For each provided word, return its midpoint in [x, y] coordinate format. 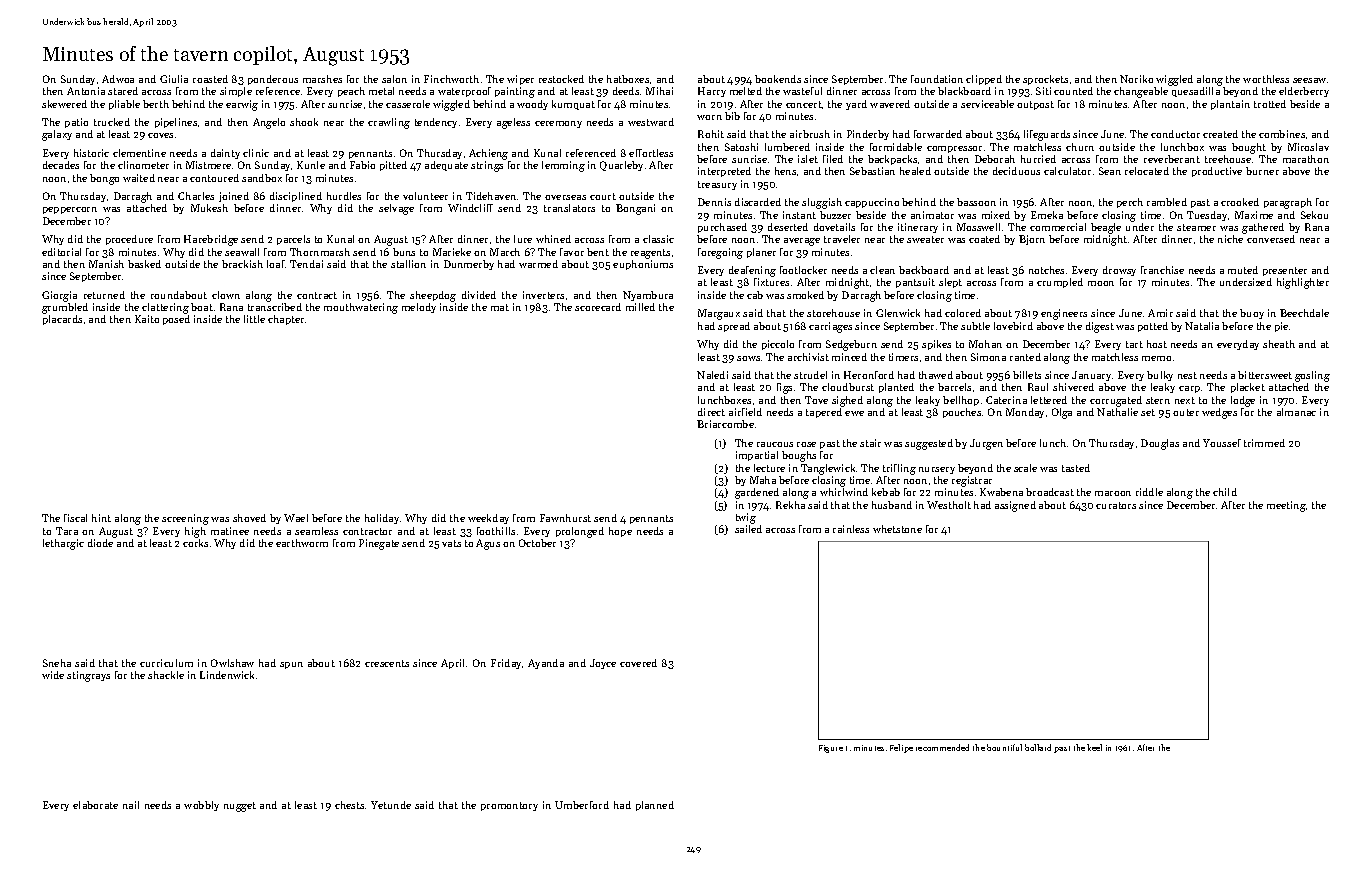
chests [349, 805]
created [1220, 134]
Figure [831, 749]
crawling [389, 123]
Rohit [711, 134]
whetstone [897, 529]
